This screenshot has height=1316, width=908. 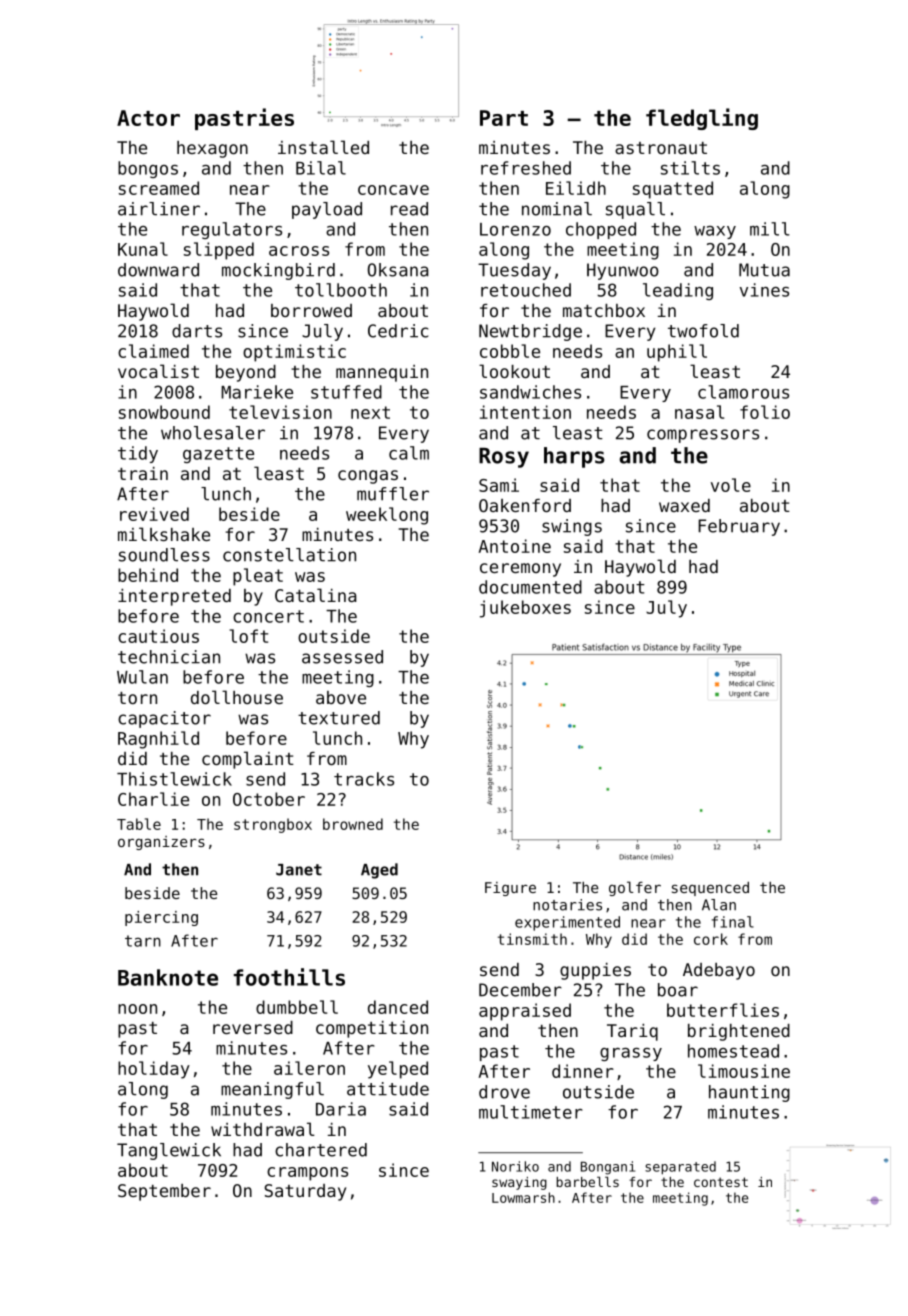 I want to click on Adebayo, so click(x=719, y=971).
